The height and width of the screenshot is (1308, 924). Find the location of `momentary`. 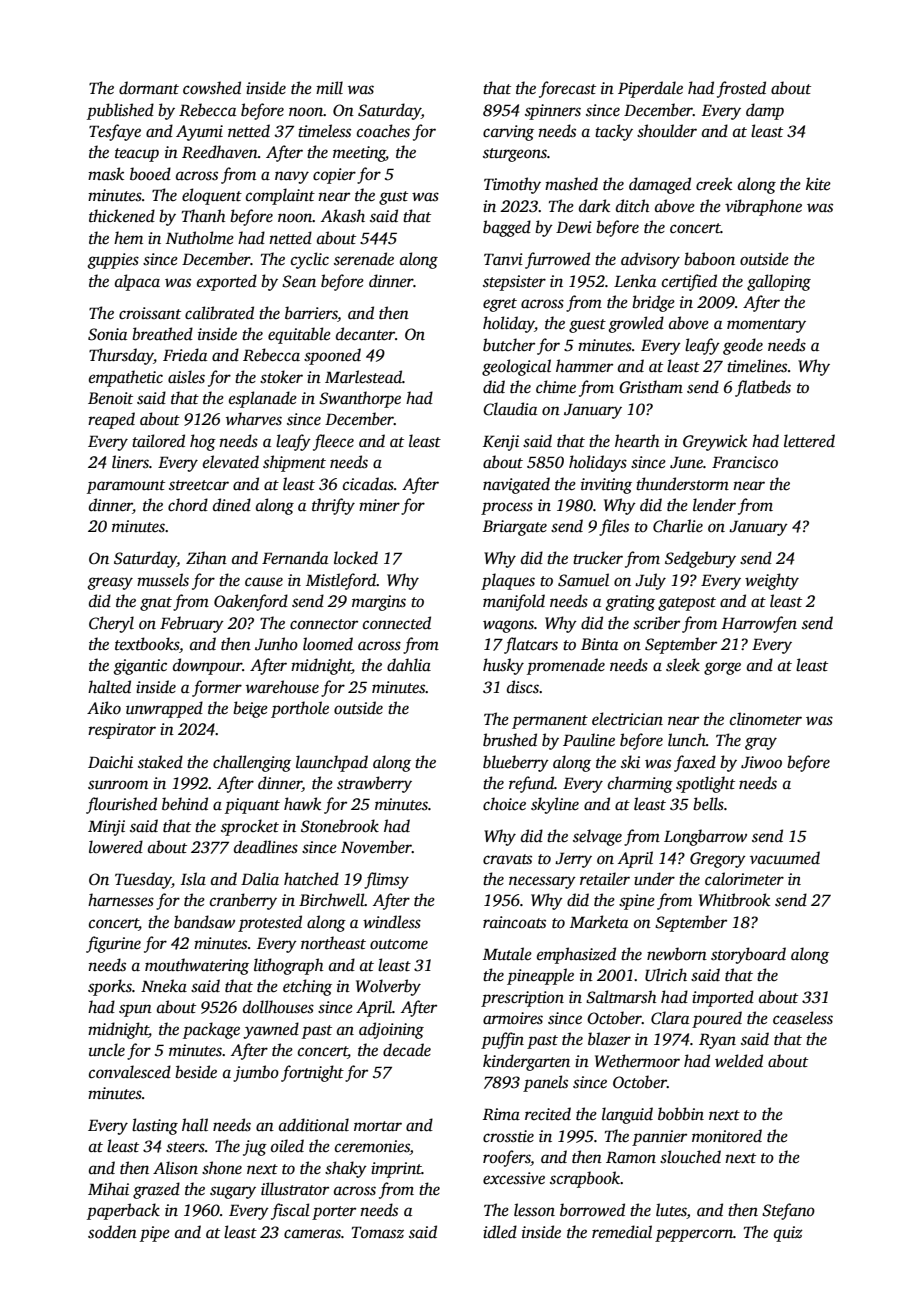

momentary is located at coordinates (766, 326).
